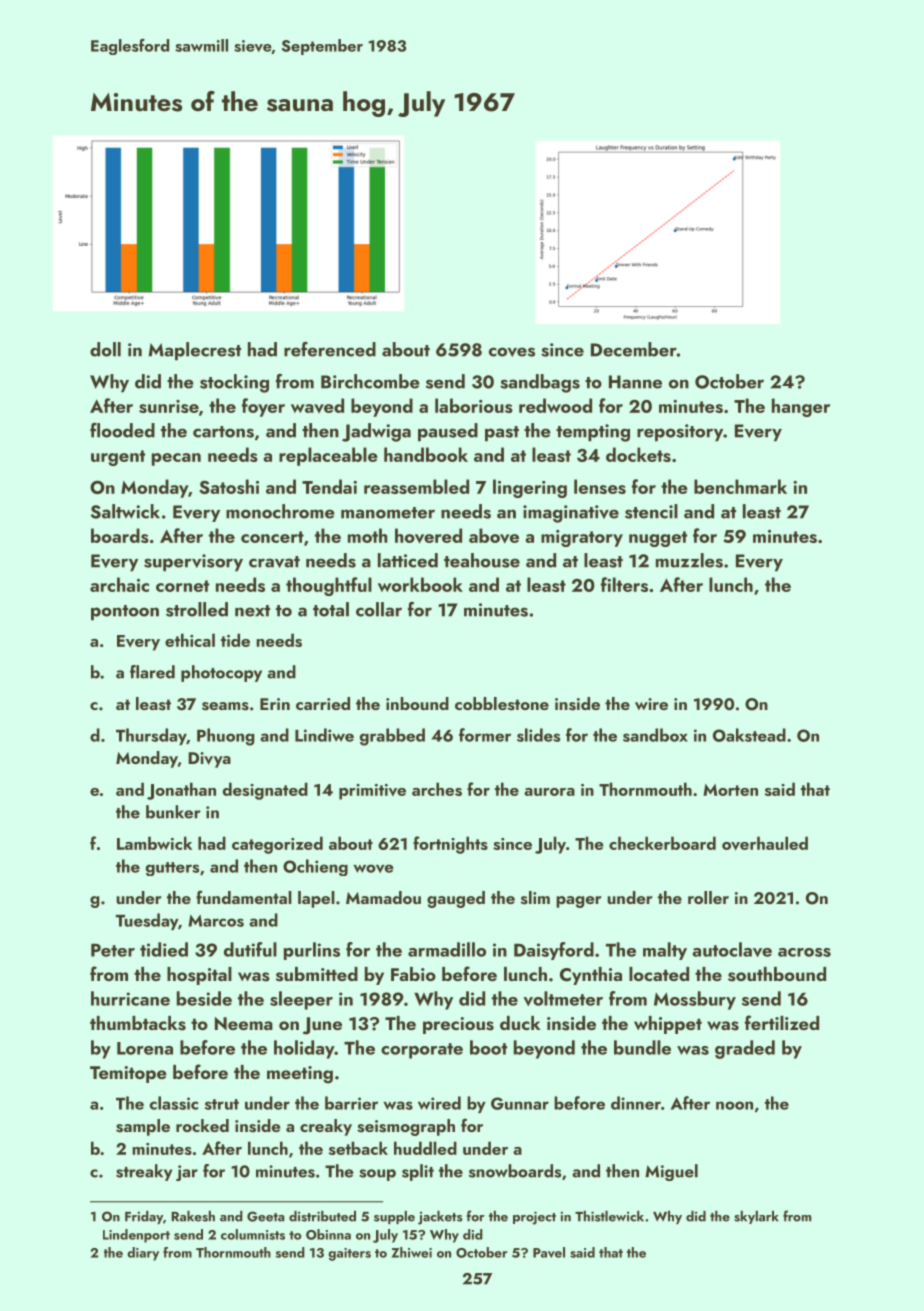  Describe the element at coordinates (708, 897) in the screenshot. I see `roller` at that location.
